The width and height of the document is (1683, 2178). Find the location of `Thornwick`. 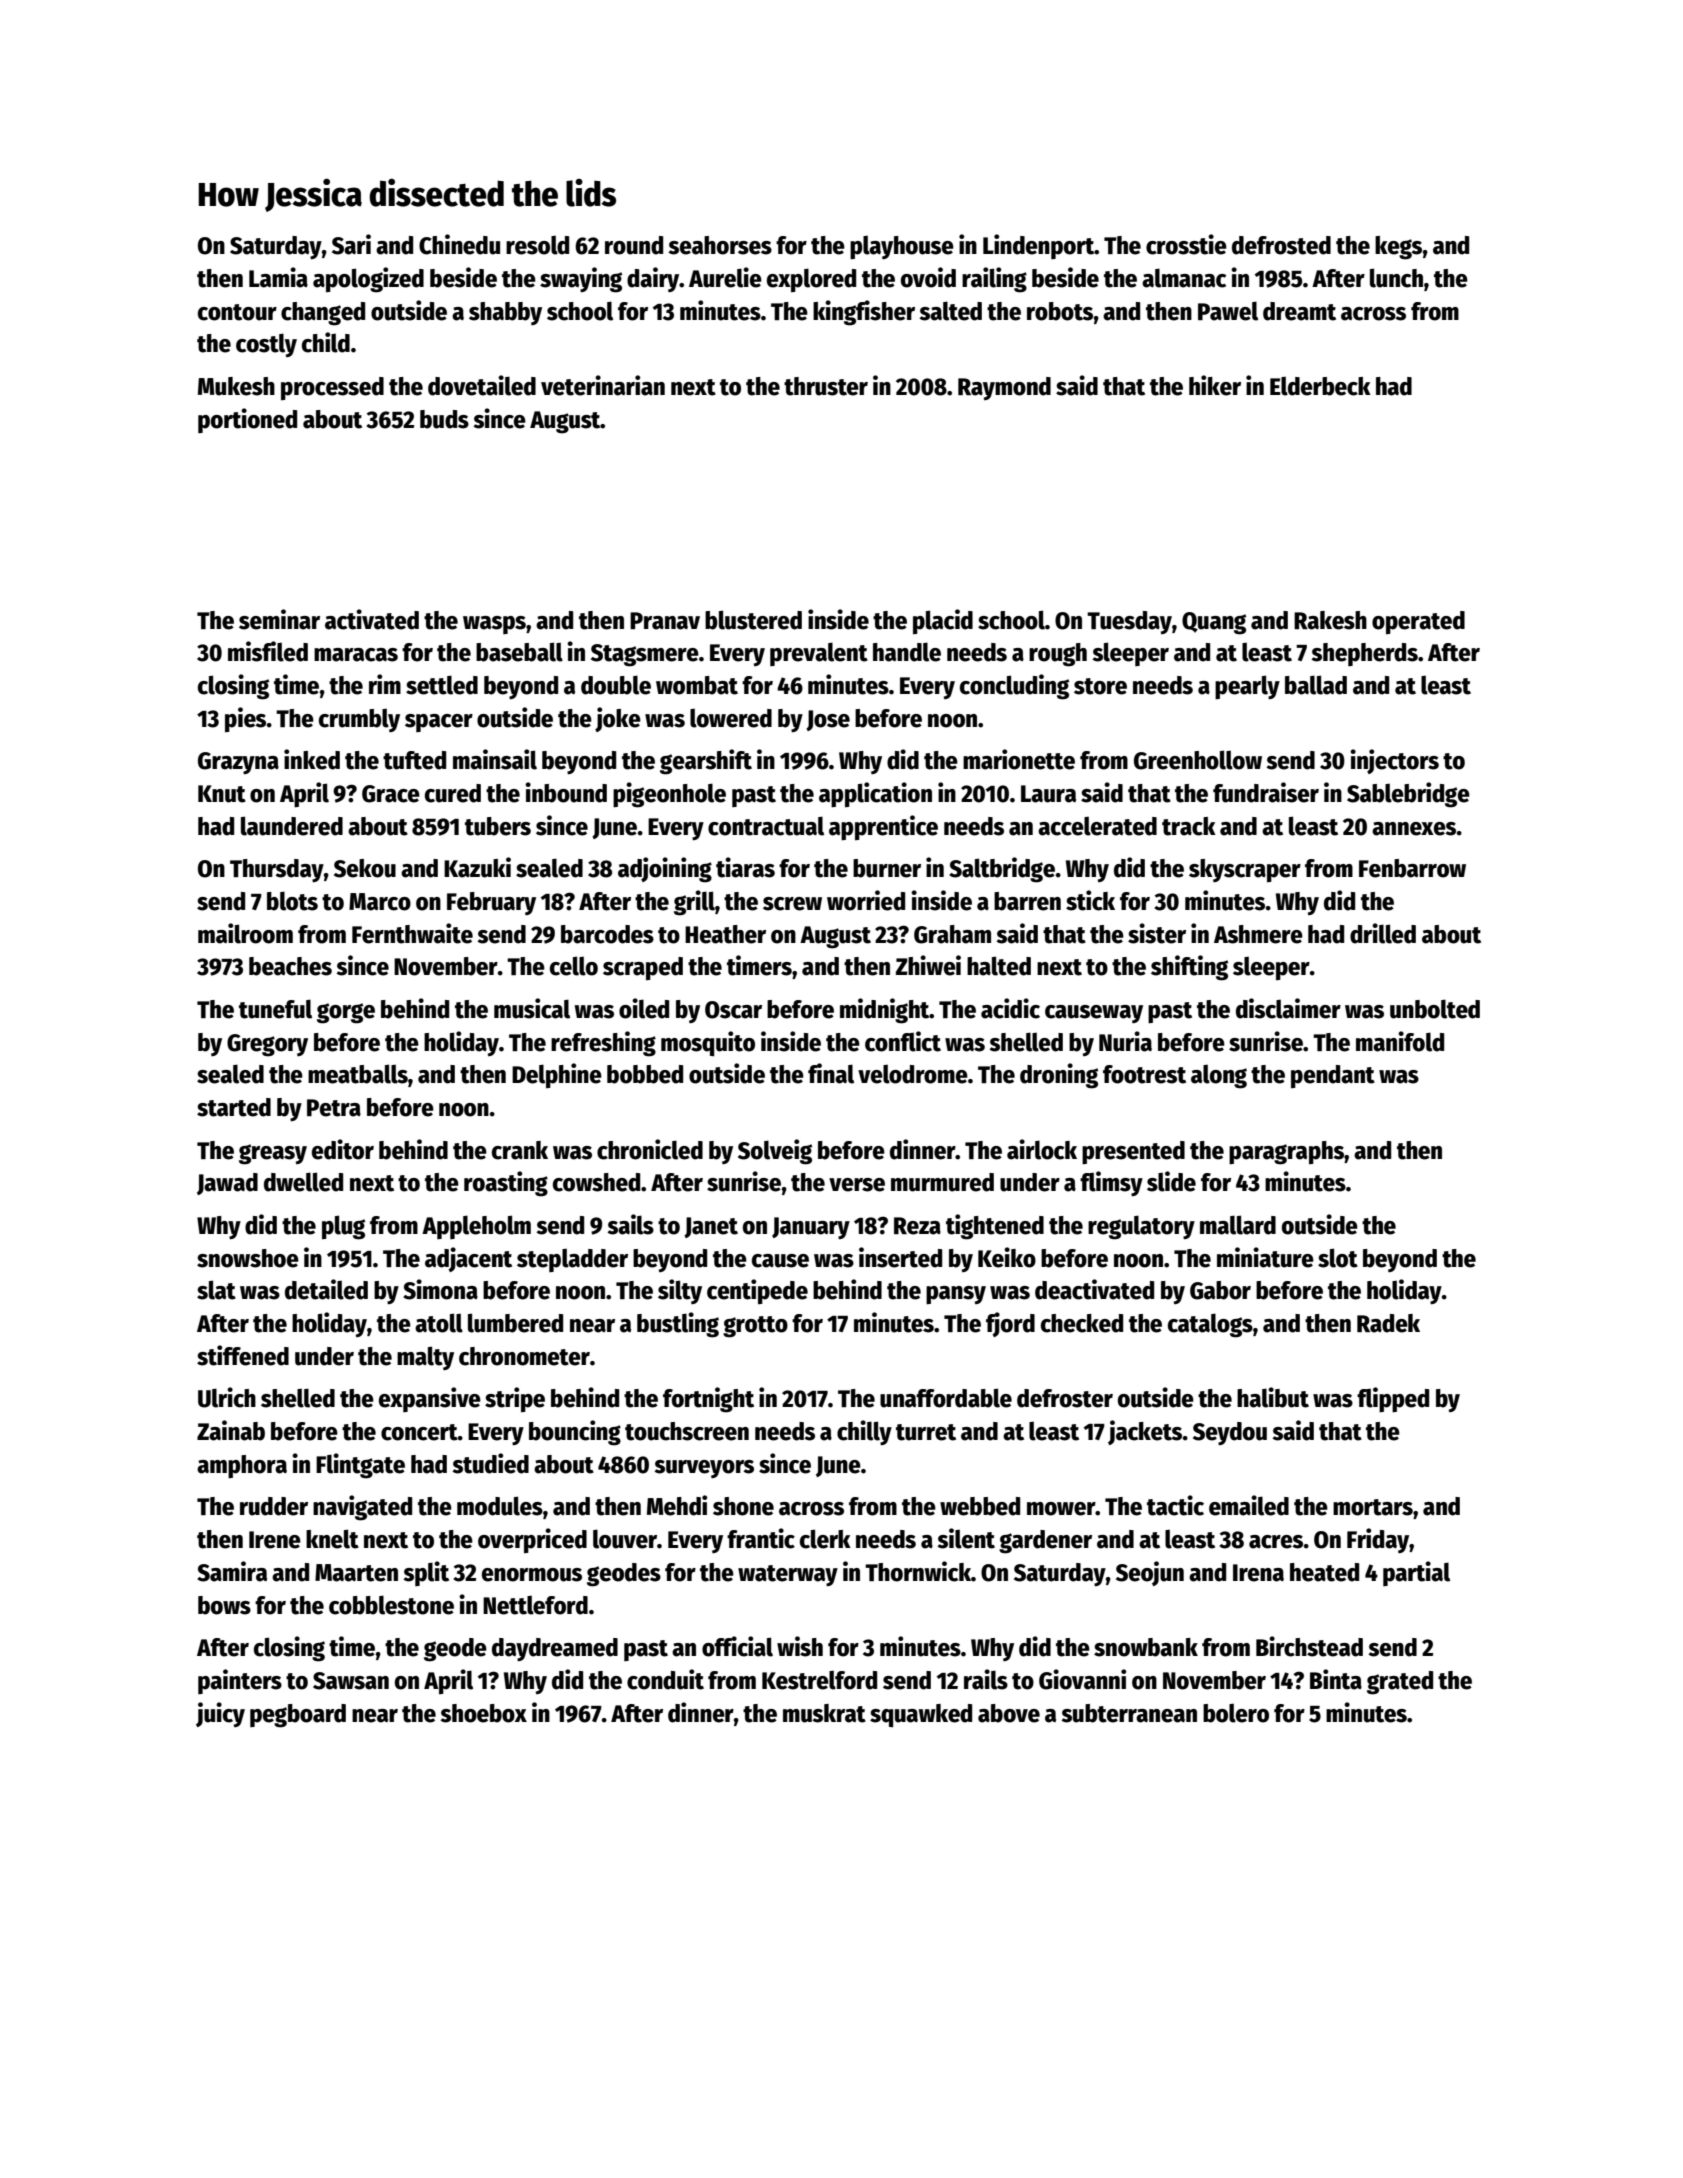

Thornwick is located at coordinates (918, 1571).
